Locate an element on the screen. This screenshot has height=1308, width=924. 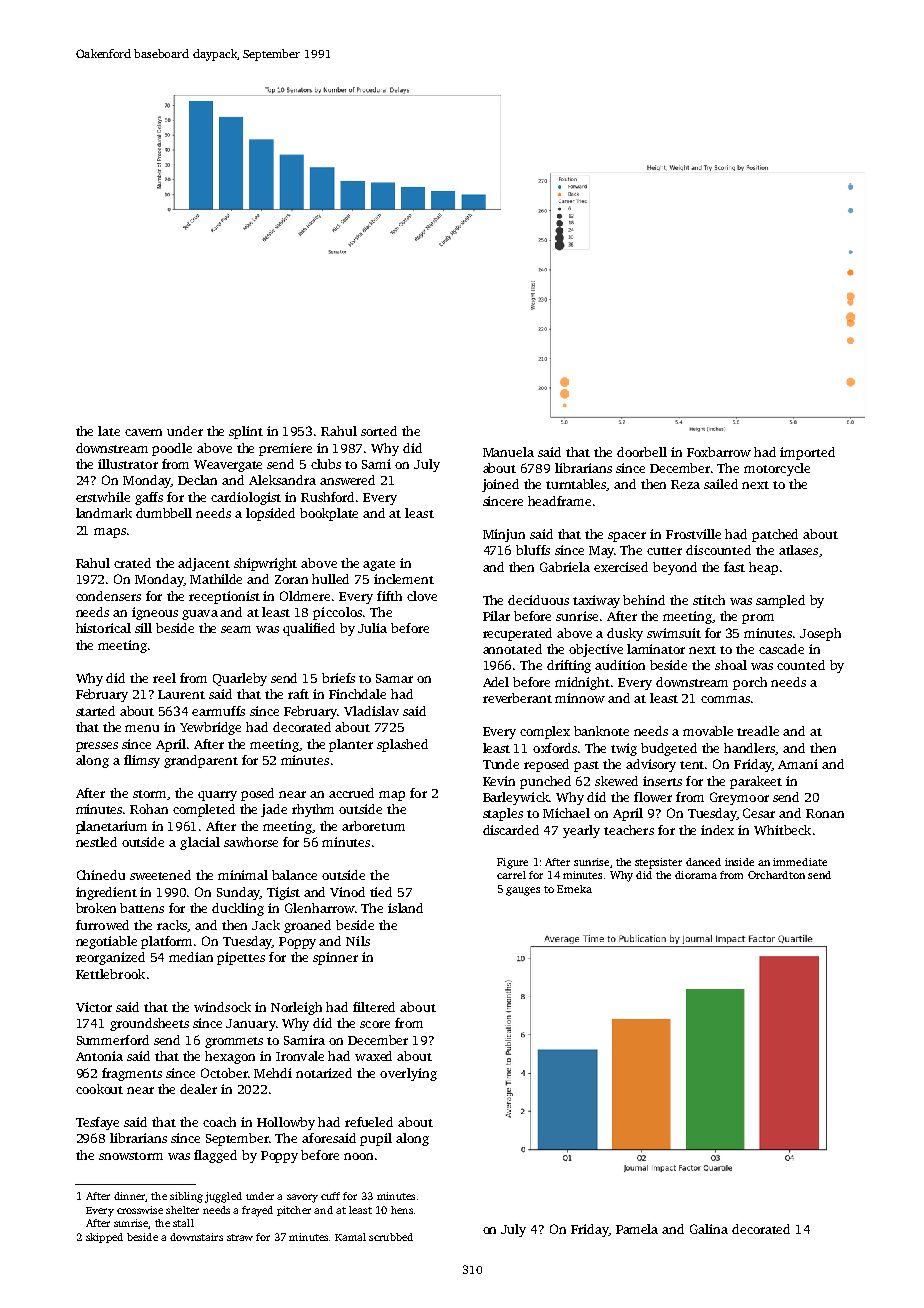
landmark is located at coordinates (104, 513).
